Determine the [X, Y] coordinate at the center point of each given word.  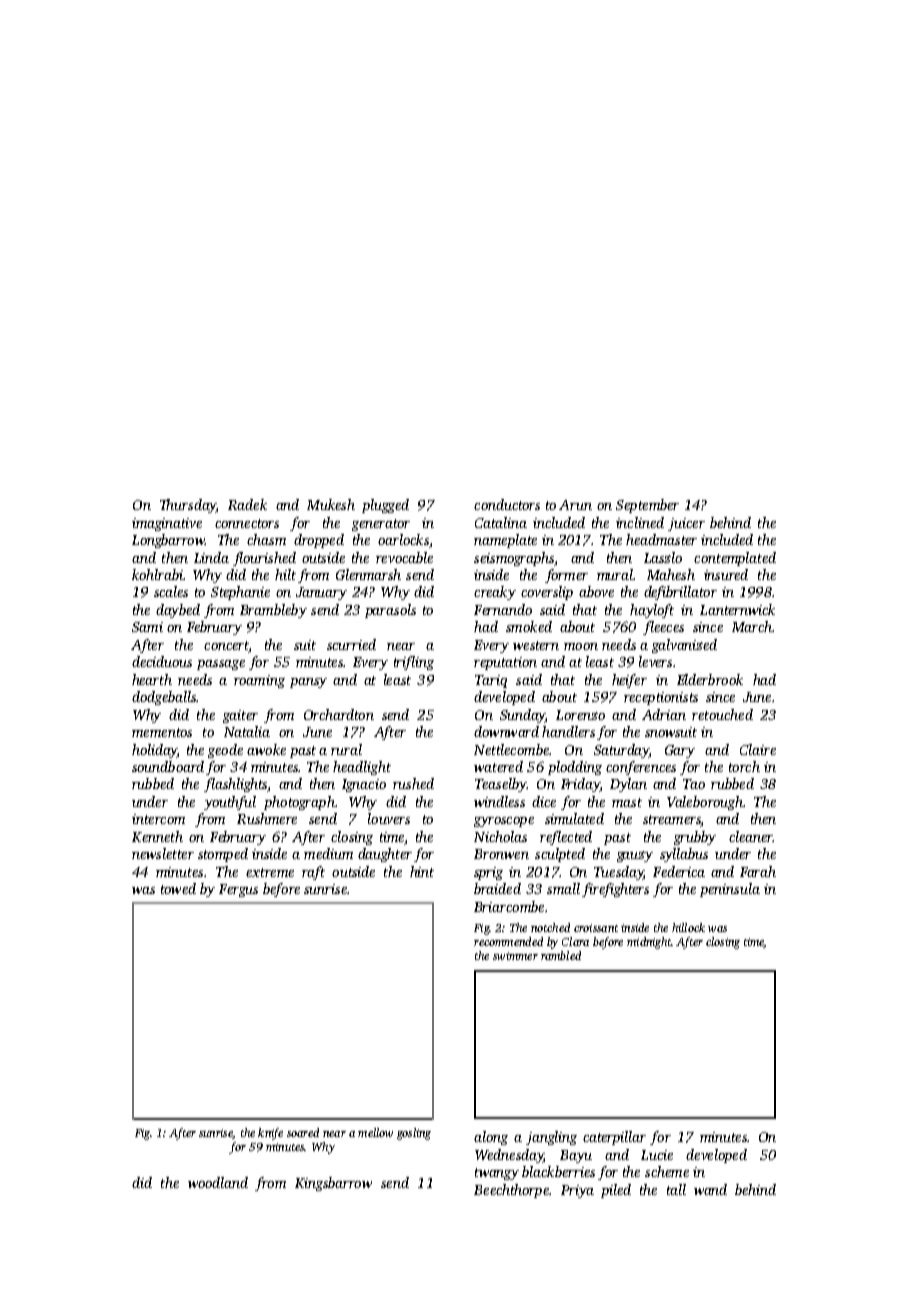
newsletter [163, 853]
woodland [218, 1182]
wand [710, 1189]
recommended [508, 941]
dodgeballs [164, 698]
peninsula [730, 890]
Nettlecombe [511, 749]
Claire [758, 749]
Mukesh [331, 504]
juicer [686, 524]
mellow [375, 1132]
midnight [649, 943]
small [563, 888]
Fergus [238, 890]
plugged [385, 506]
